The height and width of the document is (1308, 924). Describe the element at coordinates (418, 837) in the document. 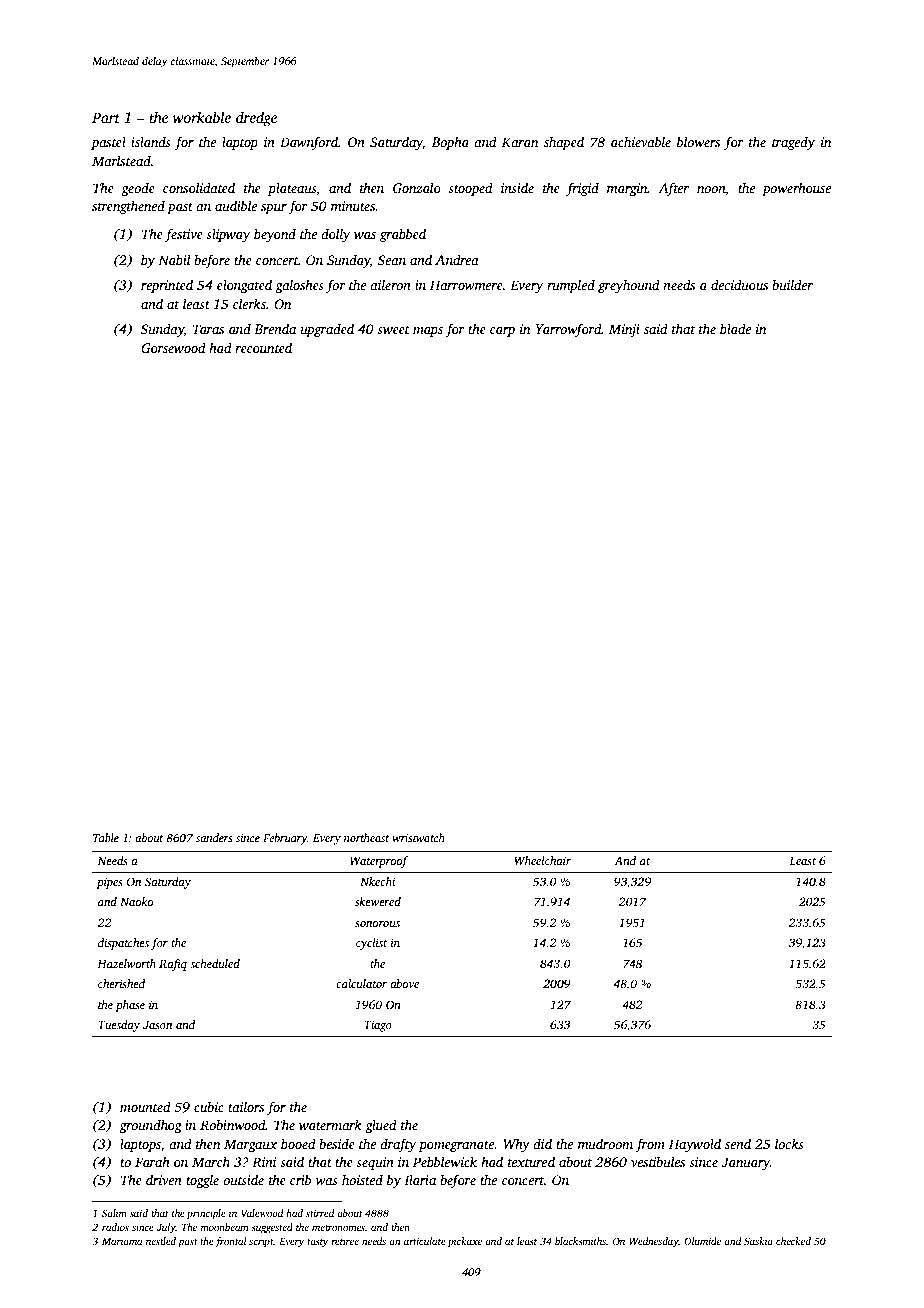

I see `wristwatch` at that location.
